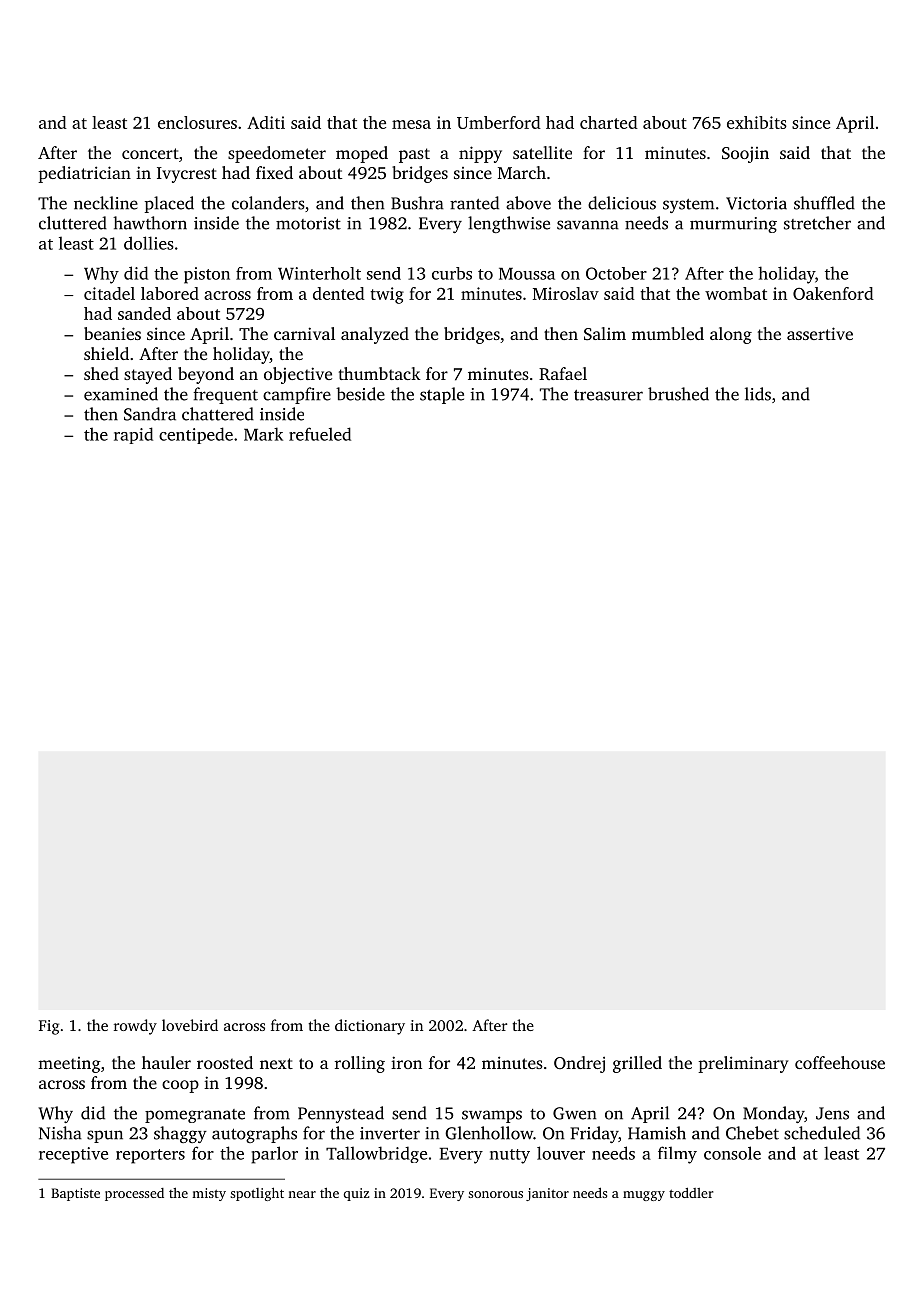 The height and width of the screenshot is (1308, 924). I want to click on past, so click(414, 155).
